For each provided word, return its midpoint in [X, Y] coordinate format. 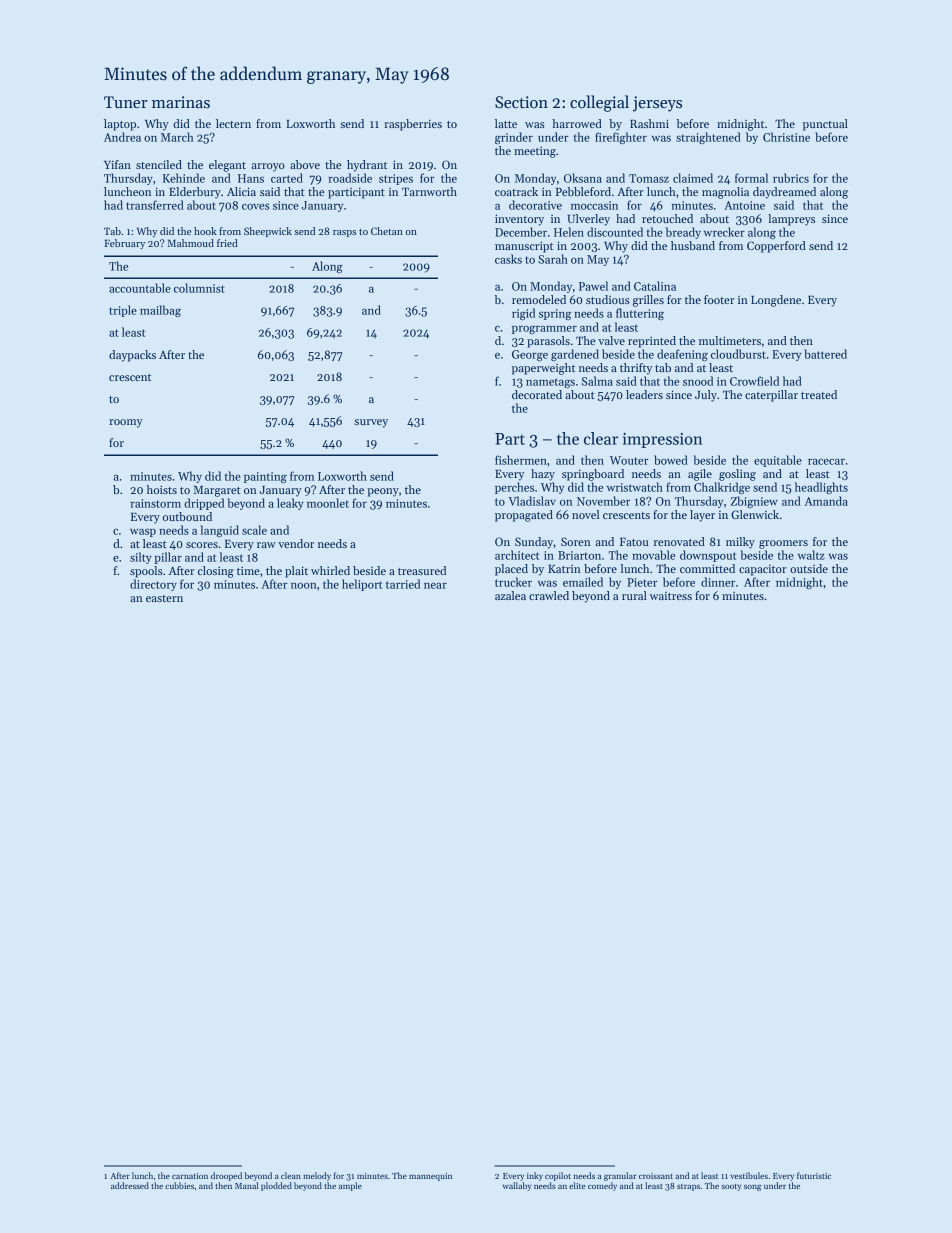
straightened [708, 138]
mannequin [430, 1177]
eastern [164, 598]
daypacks [132, 356]
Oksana [583, 178]
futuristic [814, 1175]
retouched [667, 218]
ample [350, 1186]
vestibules [749, 1175]
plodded [276, 1186]
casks [508, 259]
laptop [120, 125]
